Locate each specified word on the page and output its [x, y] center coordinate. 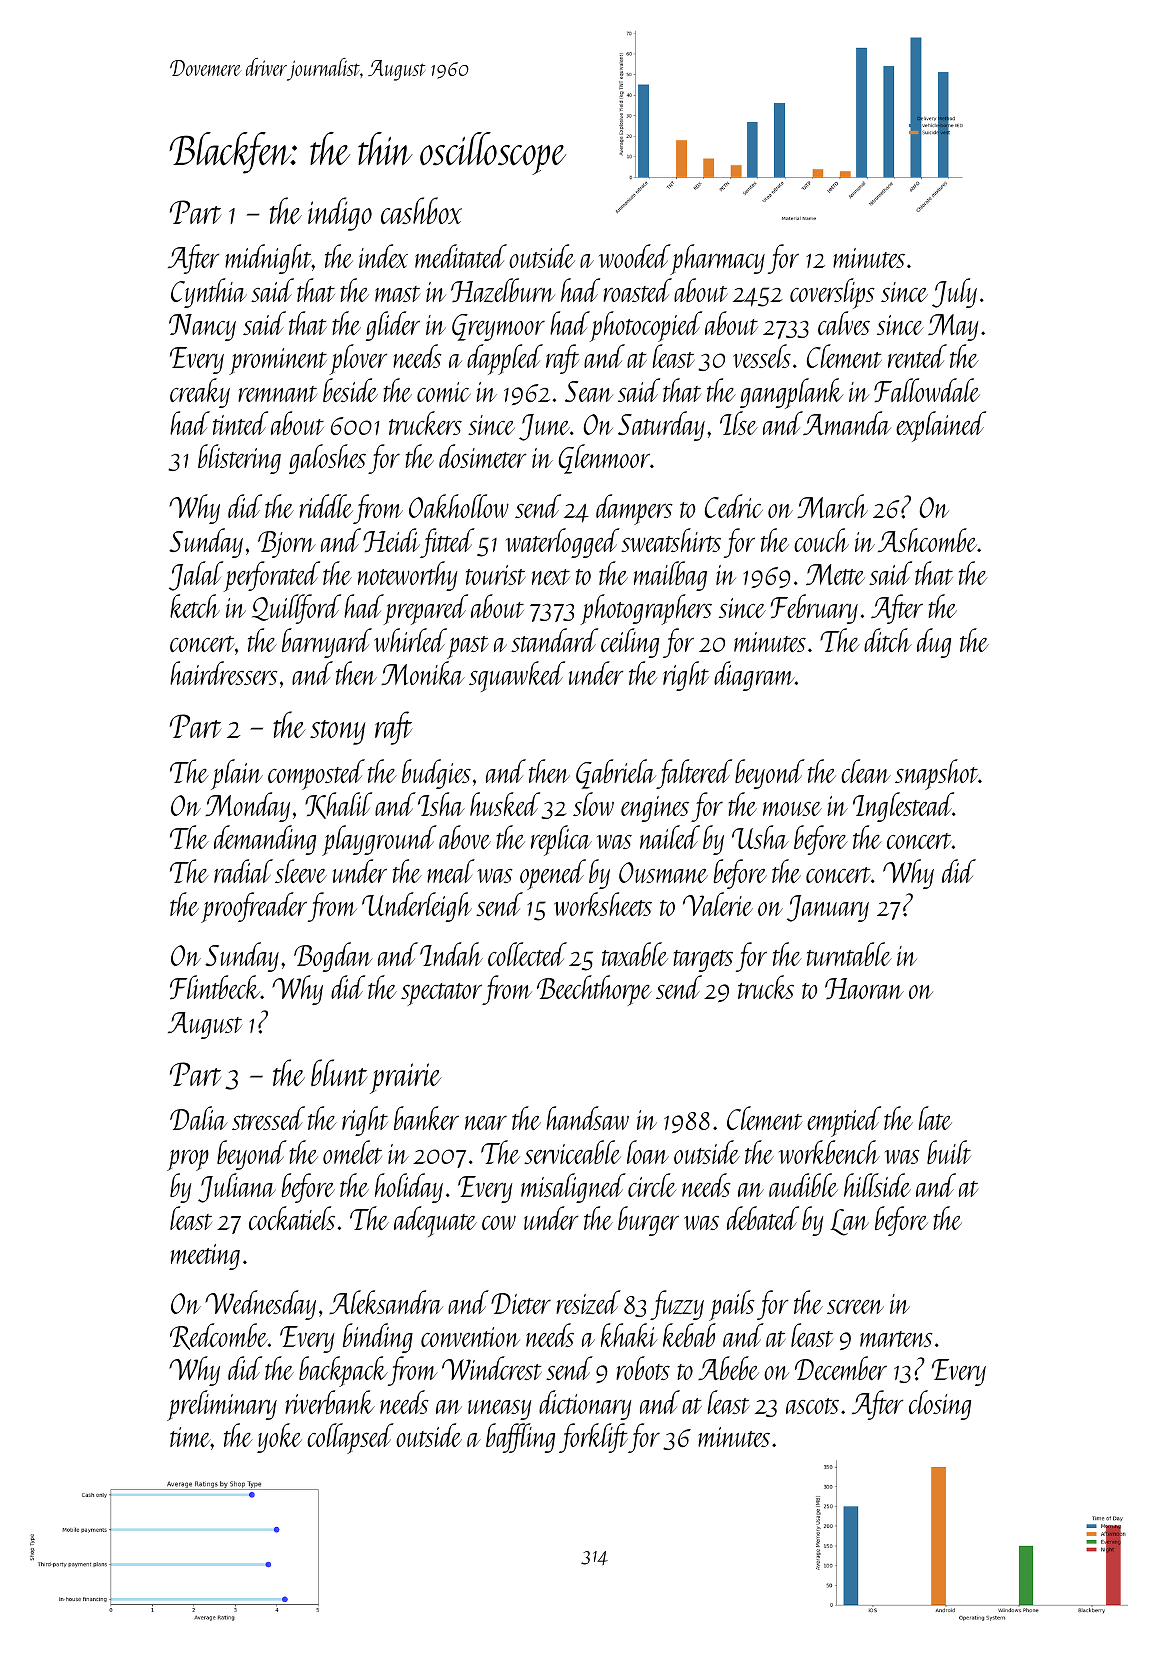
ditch [888, 640]
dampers [634, 509]
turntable [849, 954]
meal [451, 871]
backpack [343, 1371]
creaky [200, 393]
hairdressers [224, 673]
